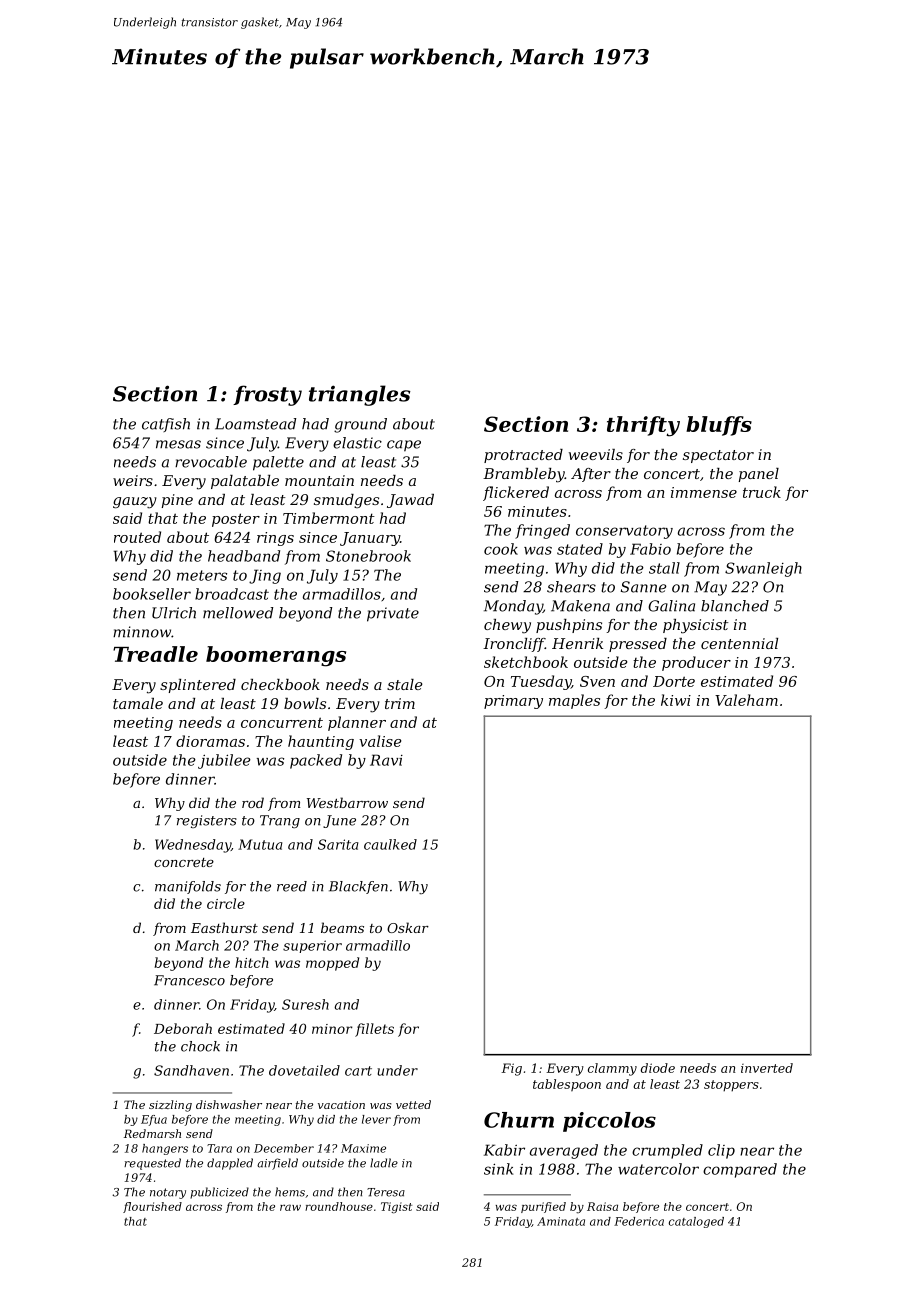  I want to click on Blackfen, so click(358, 887).
